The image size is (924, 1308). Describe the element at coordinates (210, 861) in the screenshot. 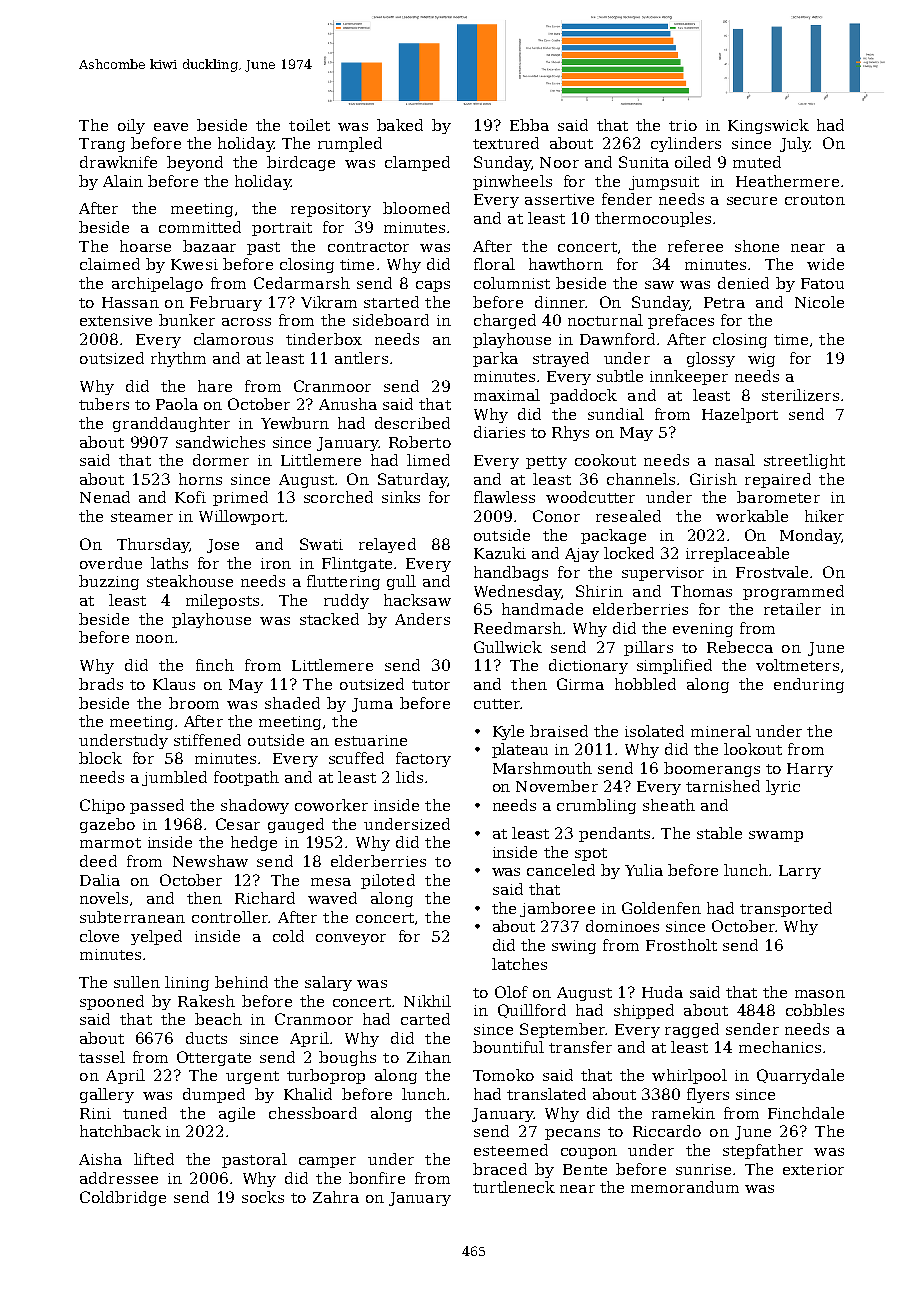

I see `Newshaw` at that location.
